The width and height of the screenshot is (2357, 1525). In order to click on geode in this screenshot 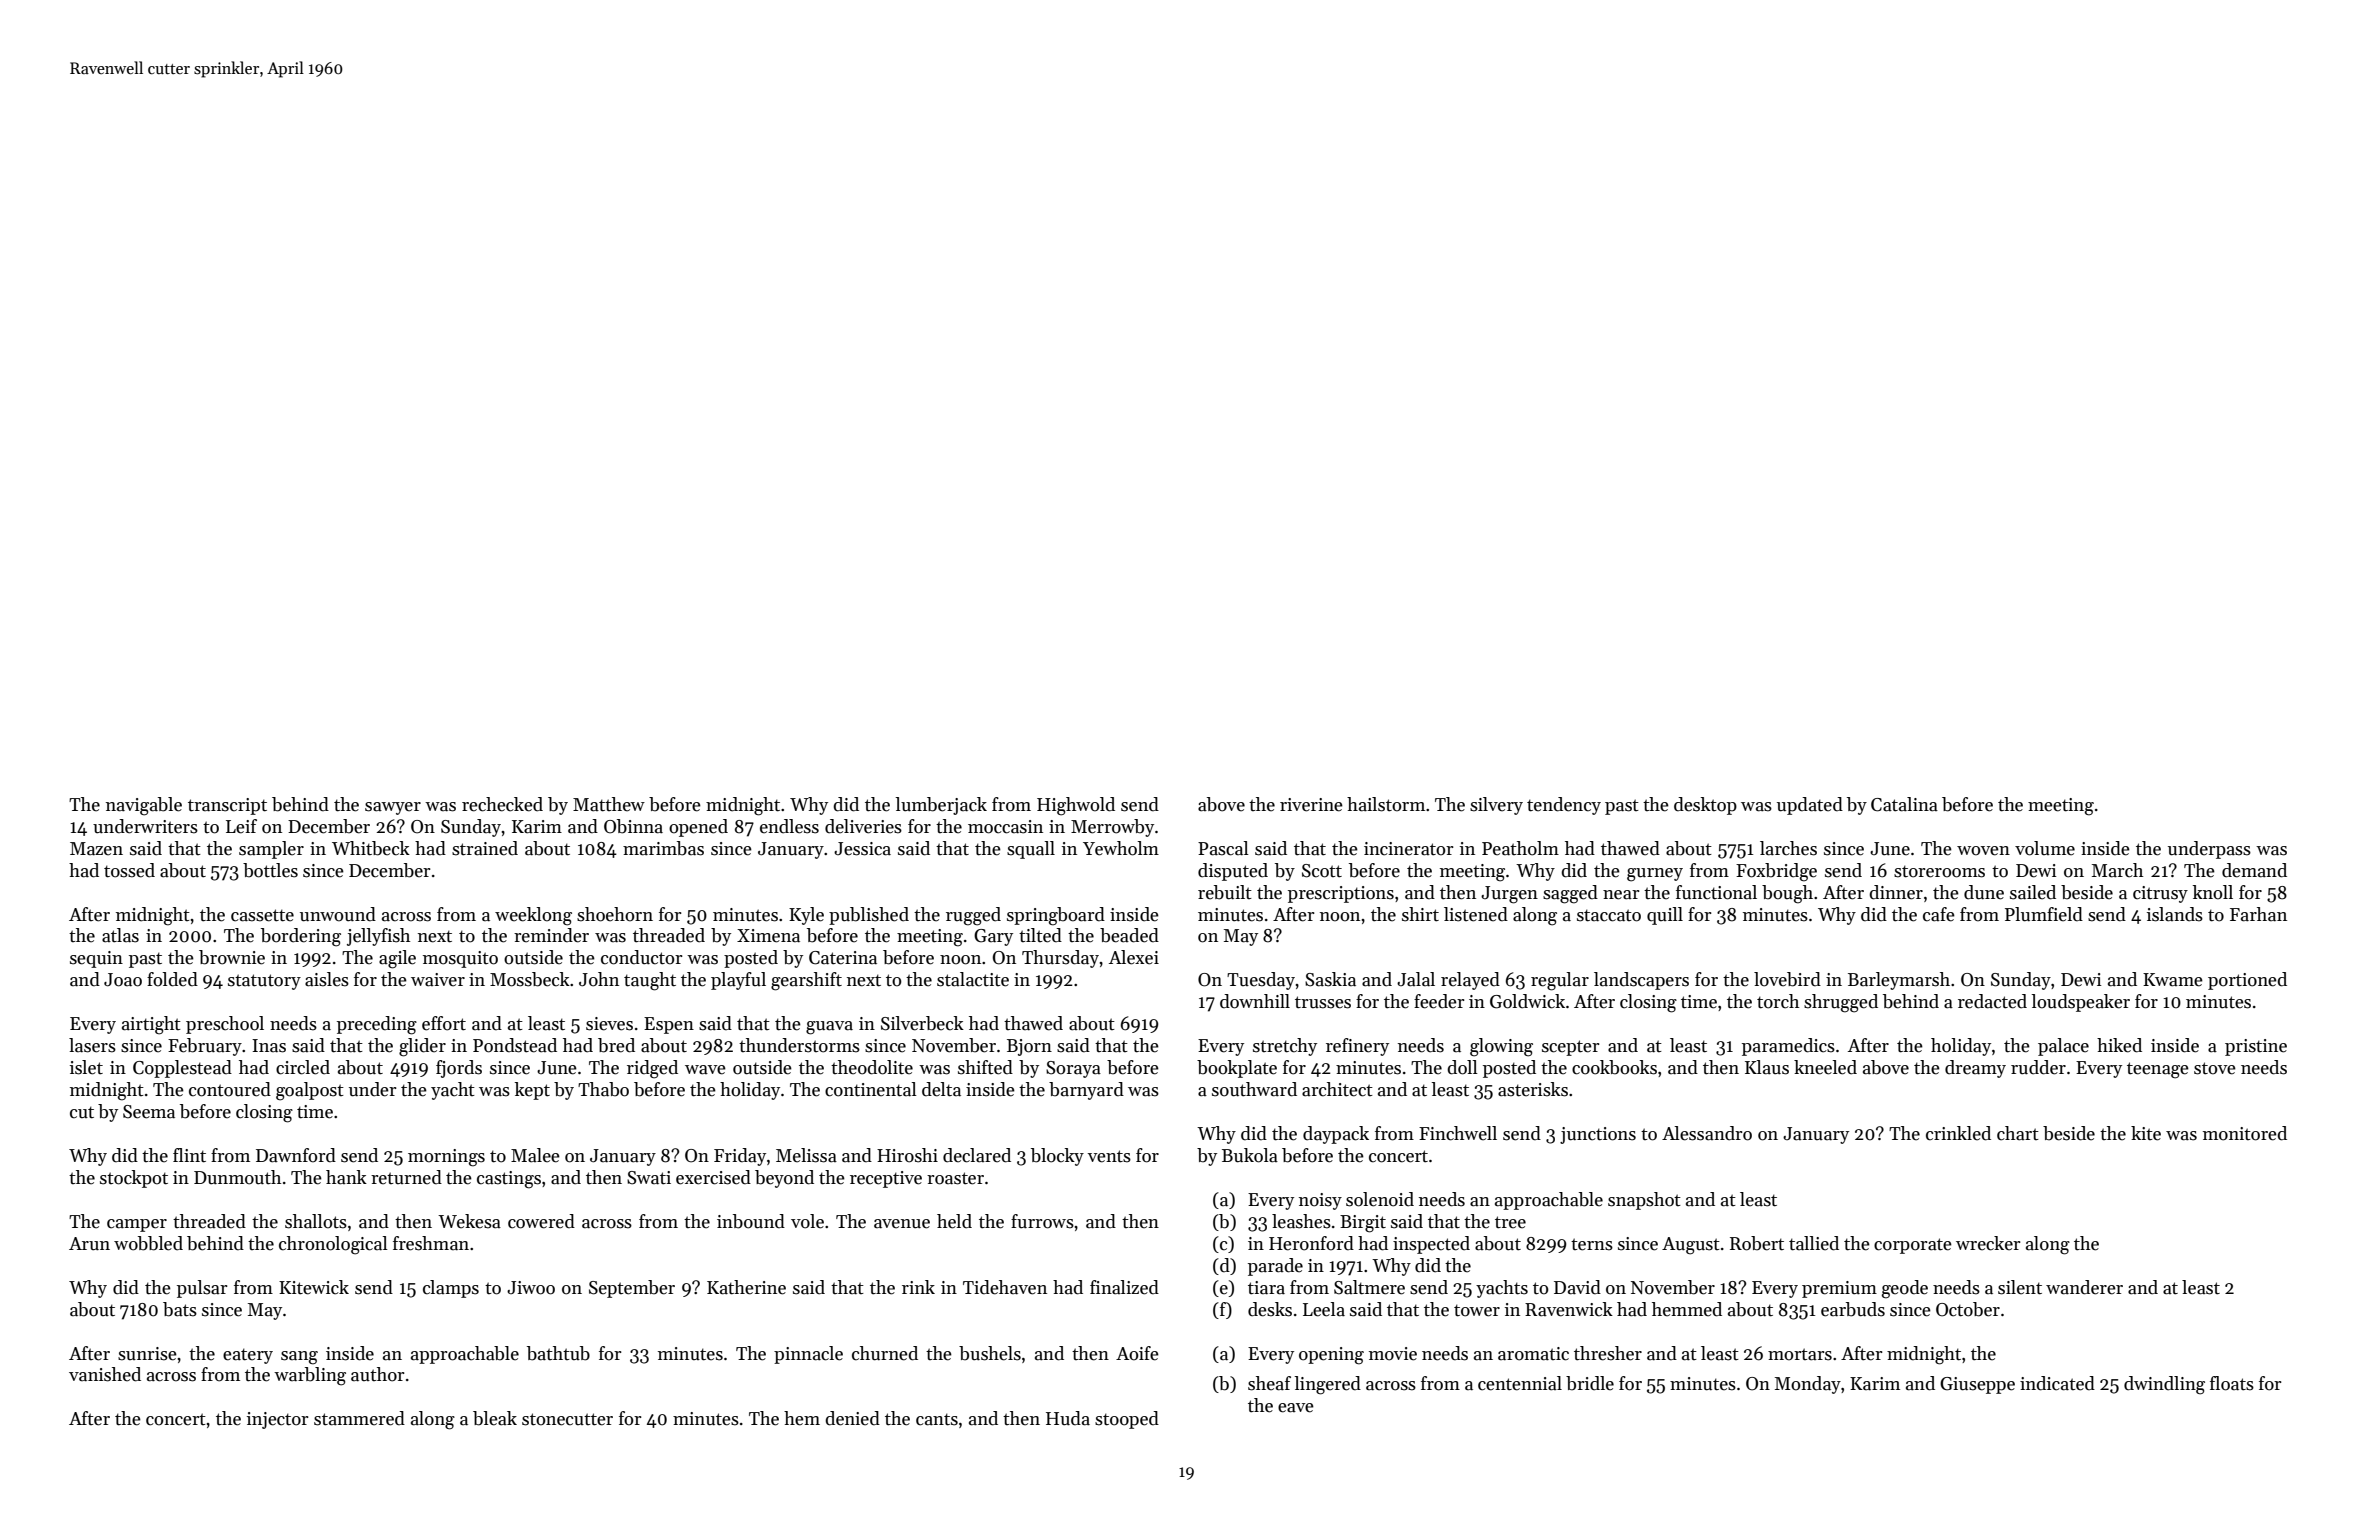, I will do `click(1905, 1289)`.
